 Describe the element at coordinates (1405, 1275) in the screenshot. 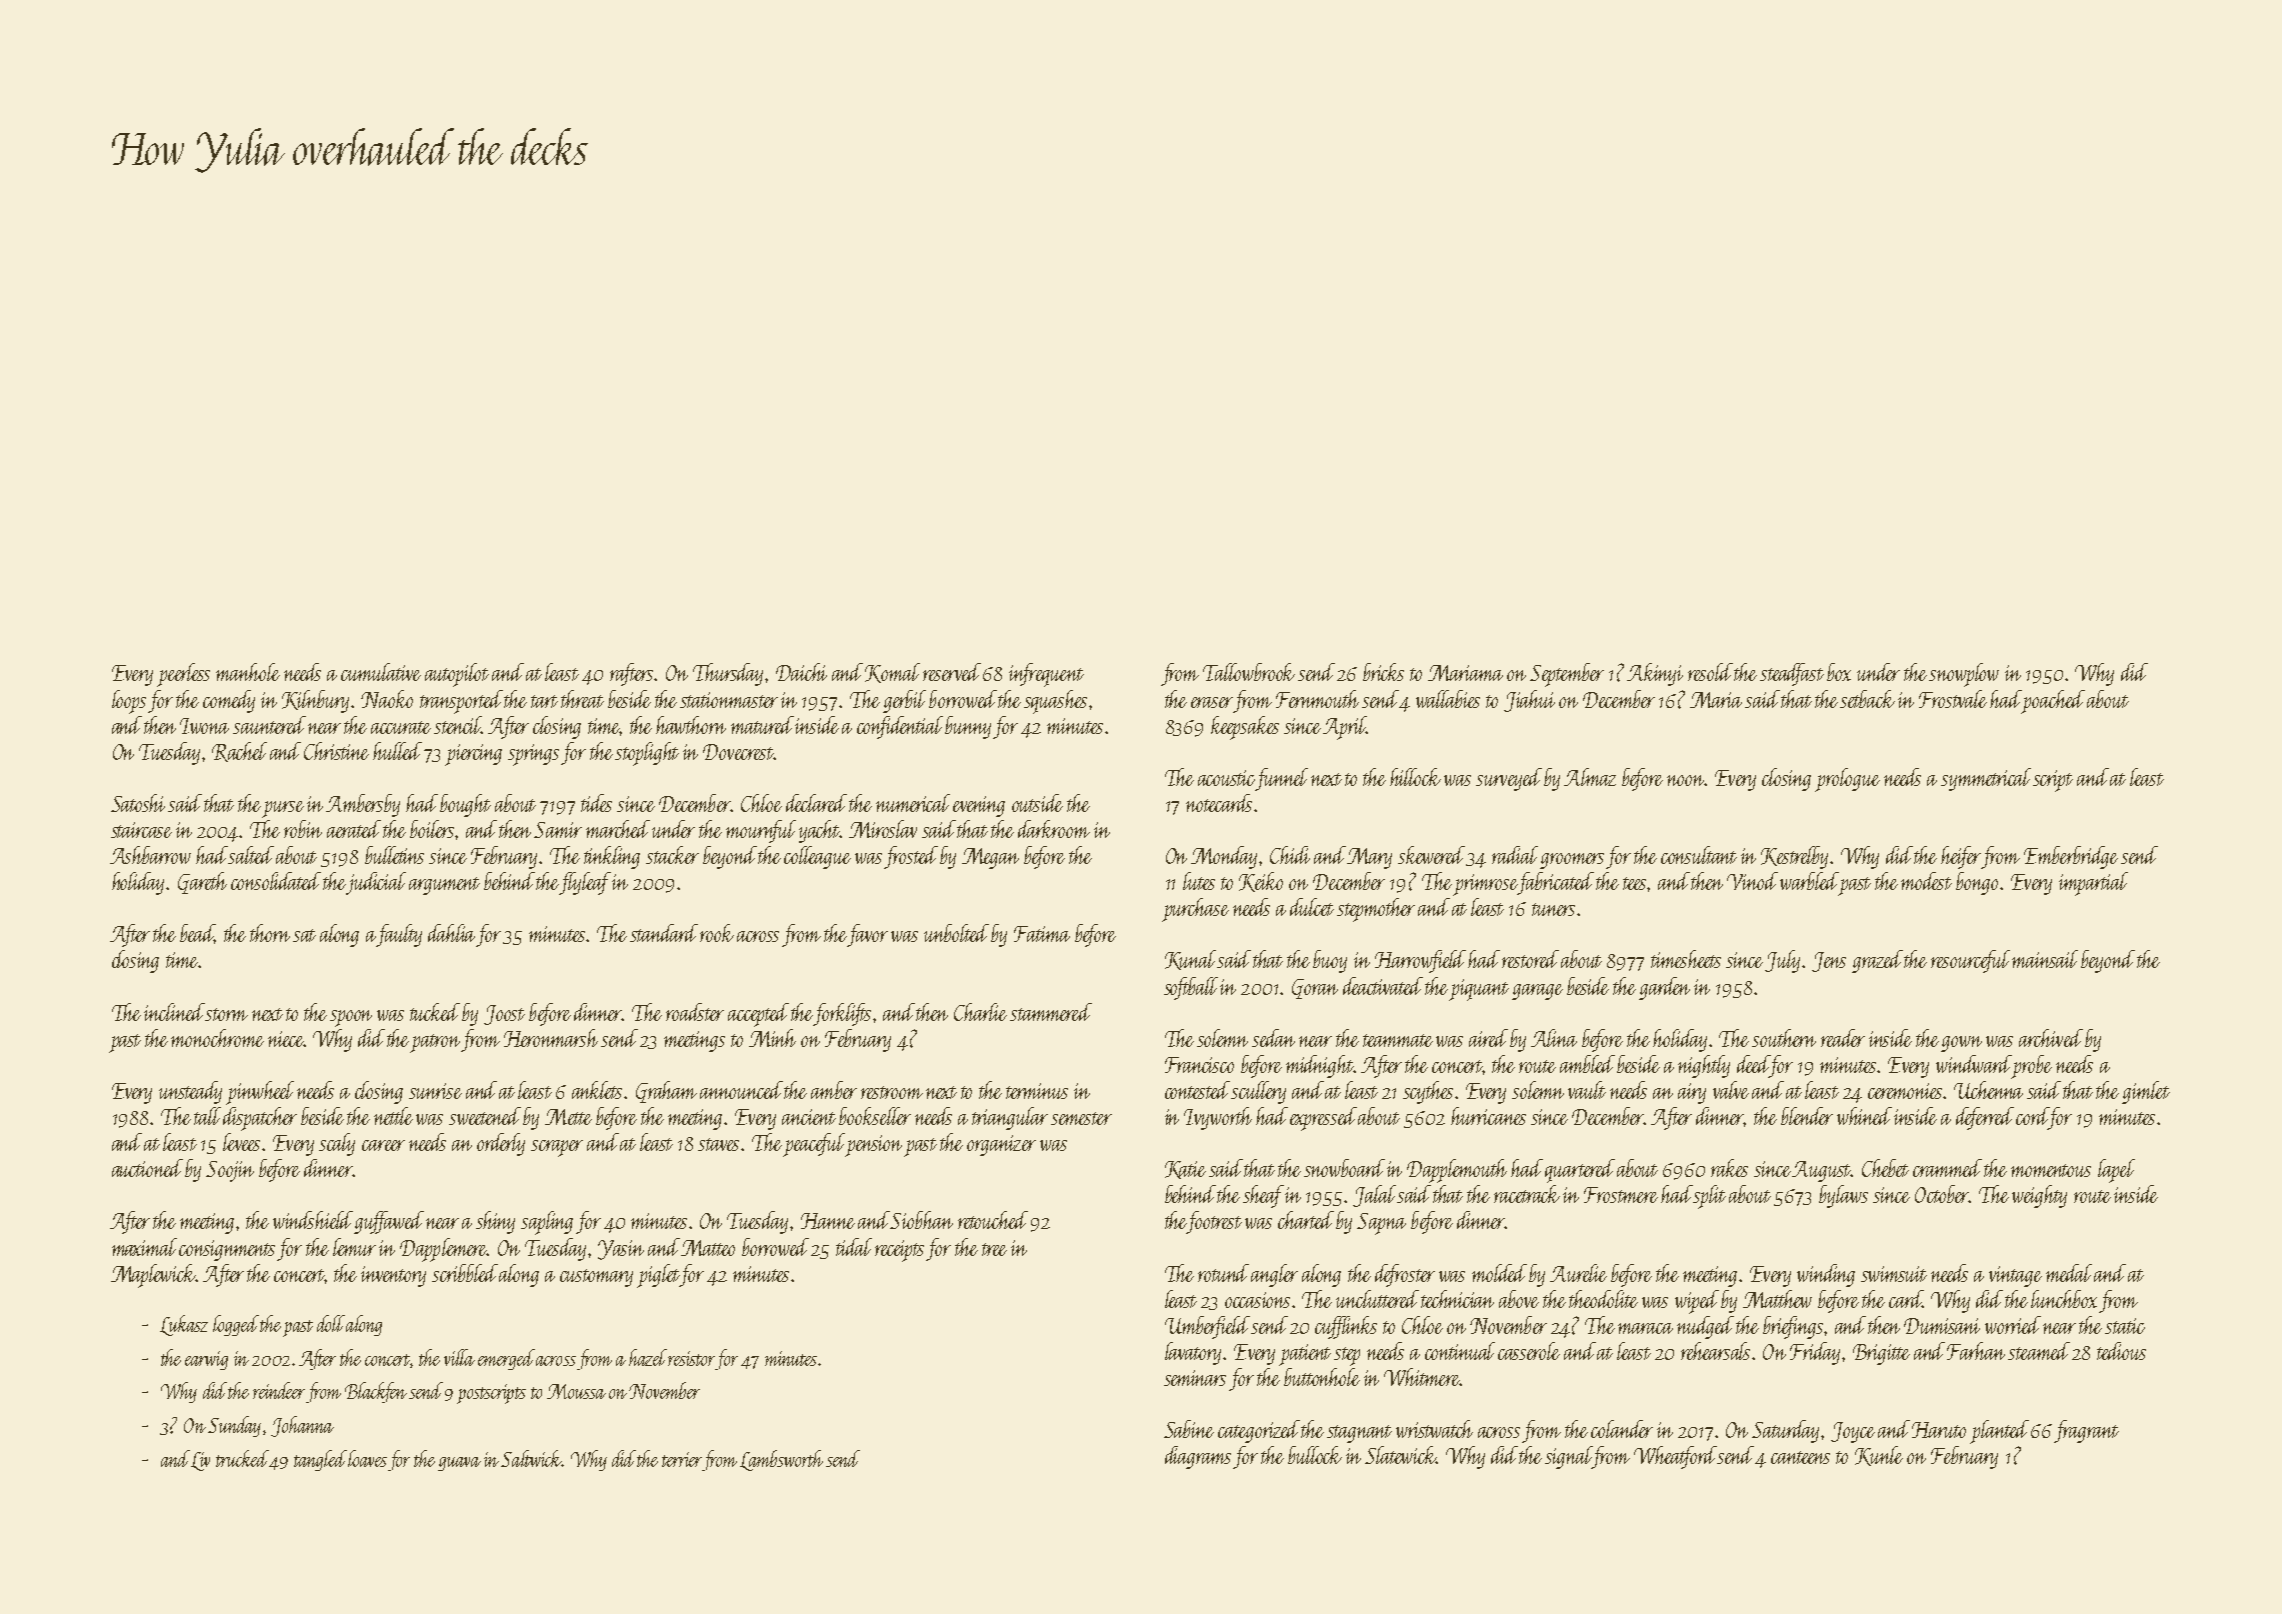

I see `defroster` at that location.
